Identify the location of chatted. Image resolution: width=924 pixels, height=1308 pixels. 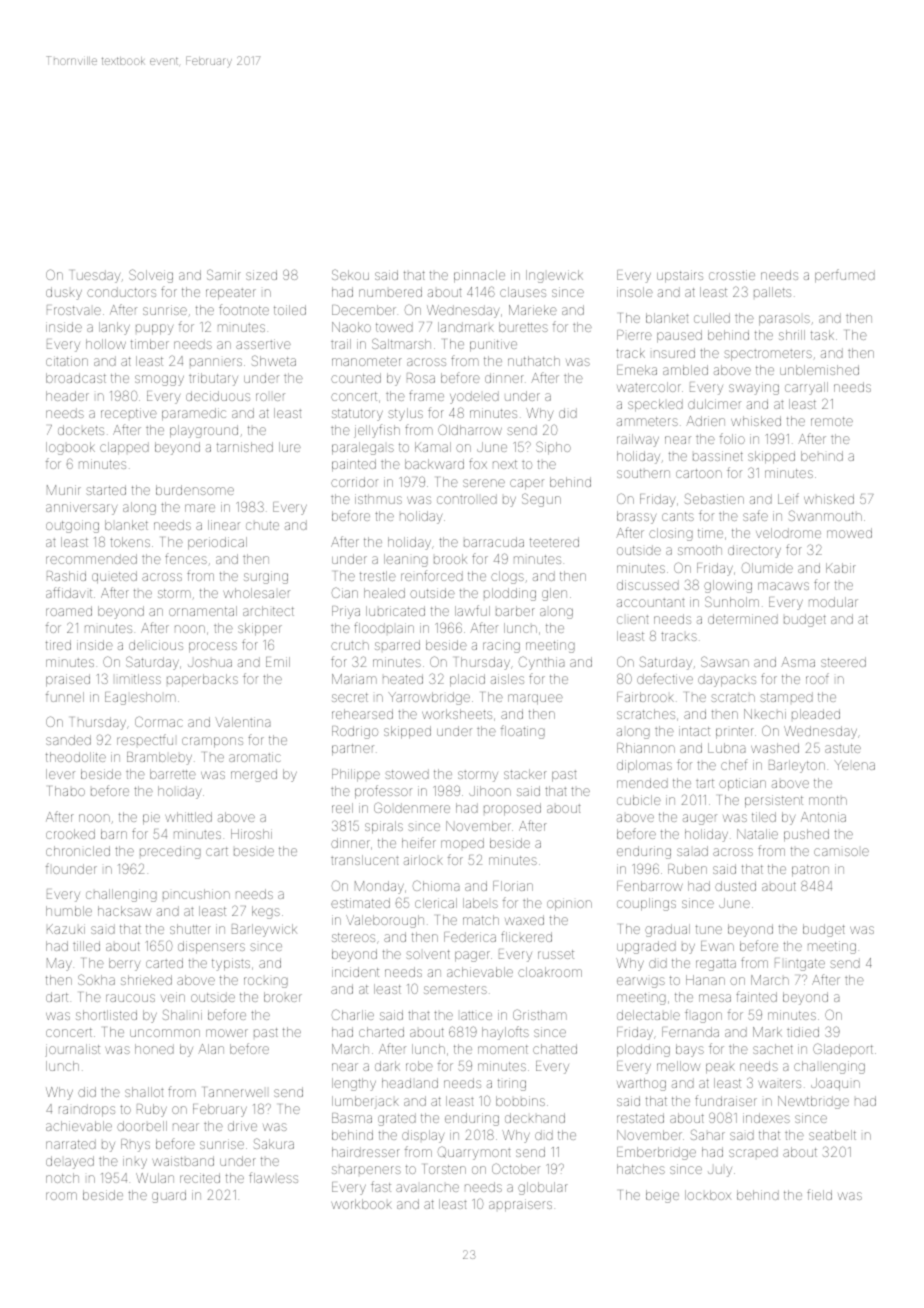
(555, 1049).
